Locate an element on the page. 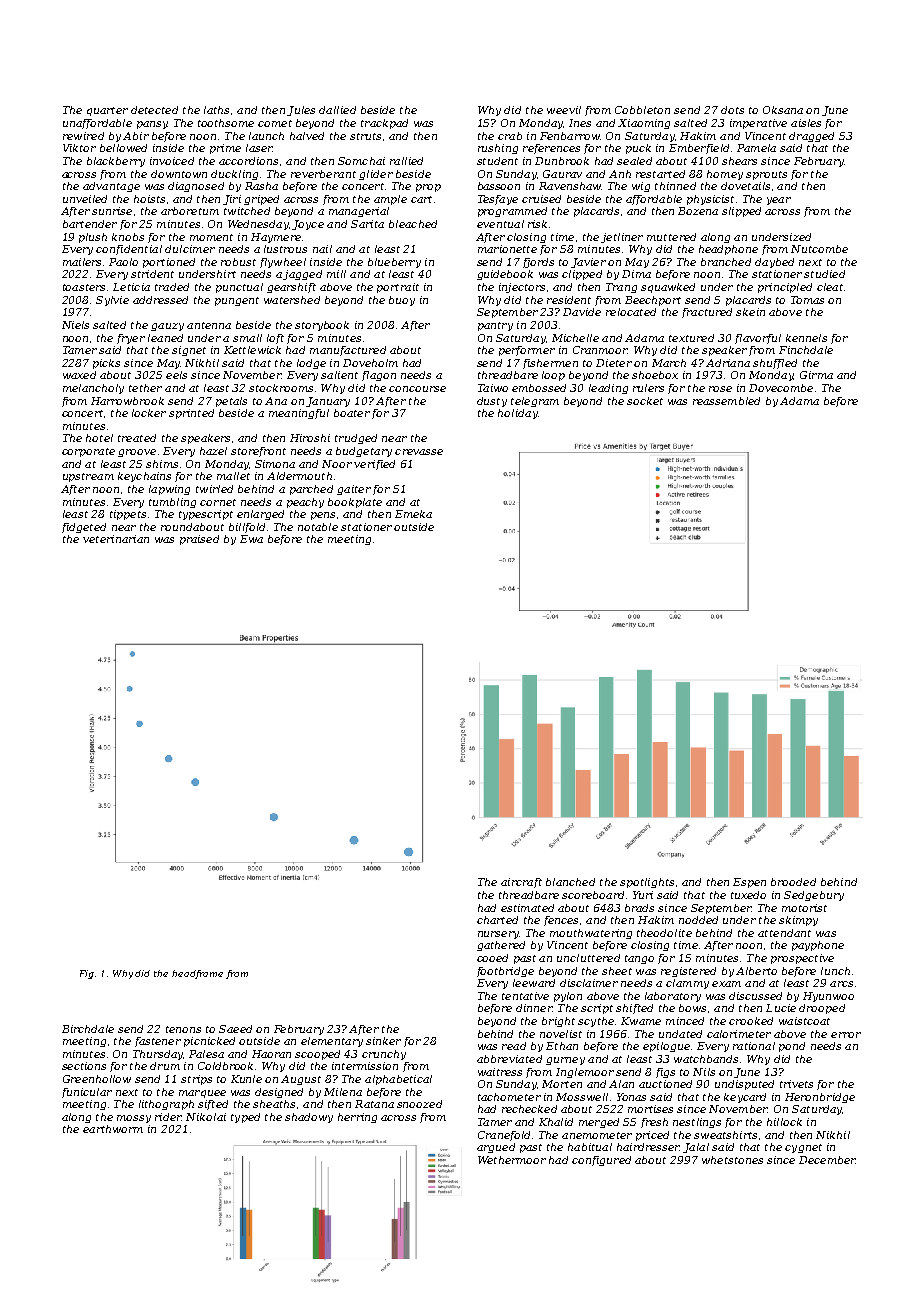  headframe is located at coordinates (197, 974).
